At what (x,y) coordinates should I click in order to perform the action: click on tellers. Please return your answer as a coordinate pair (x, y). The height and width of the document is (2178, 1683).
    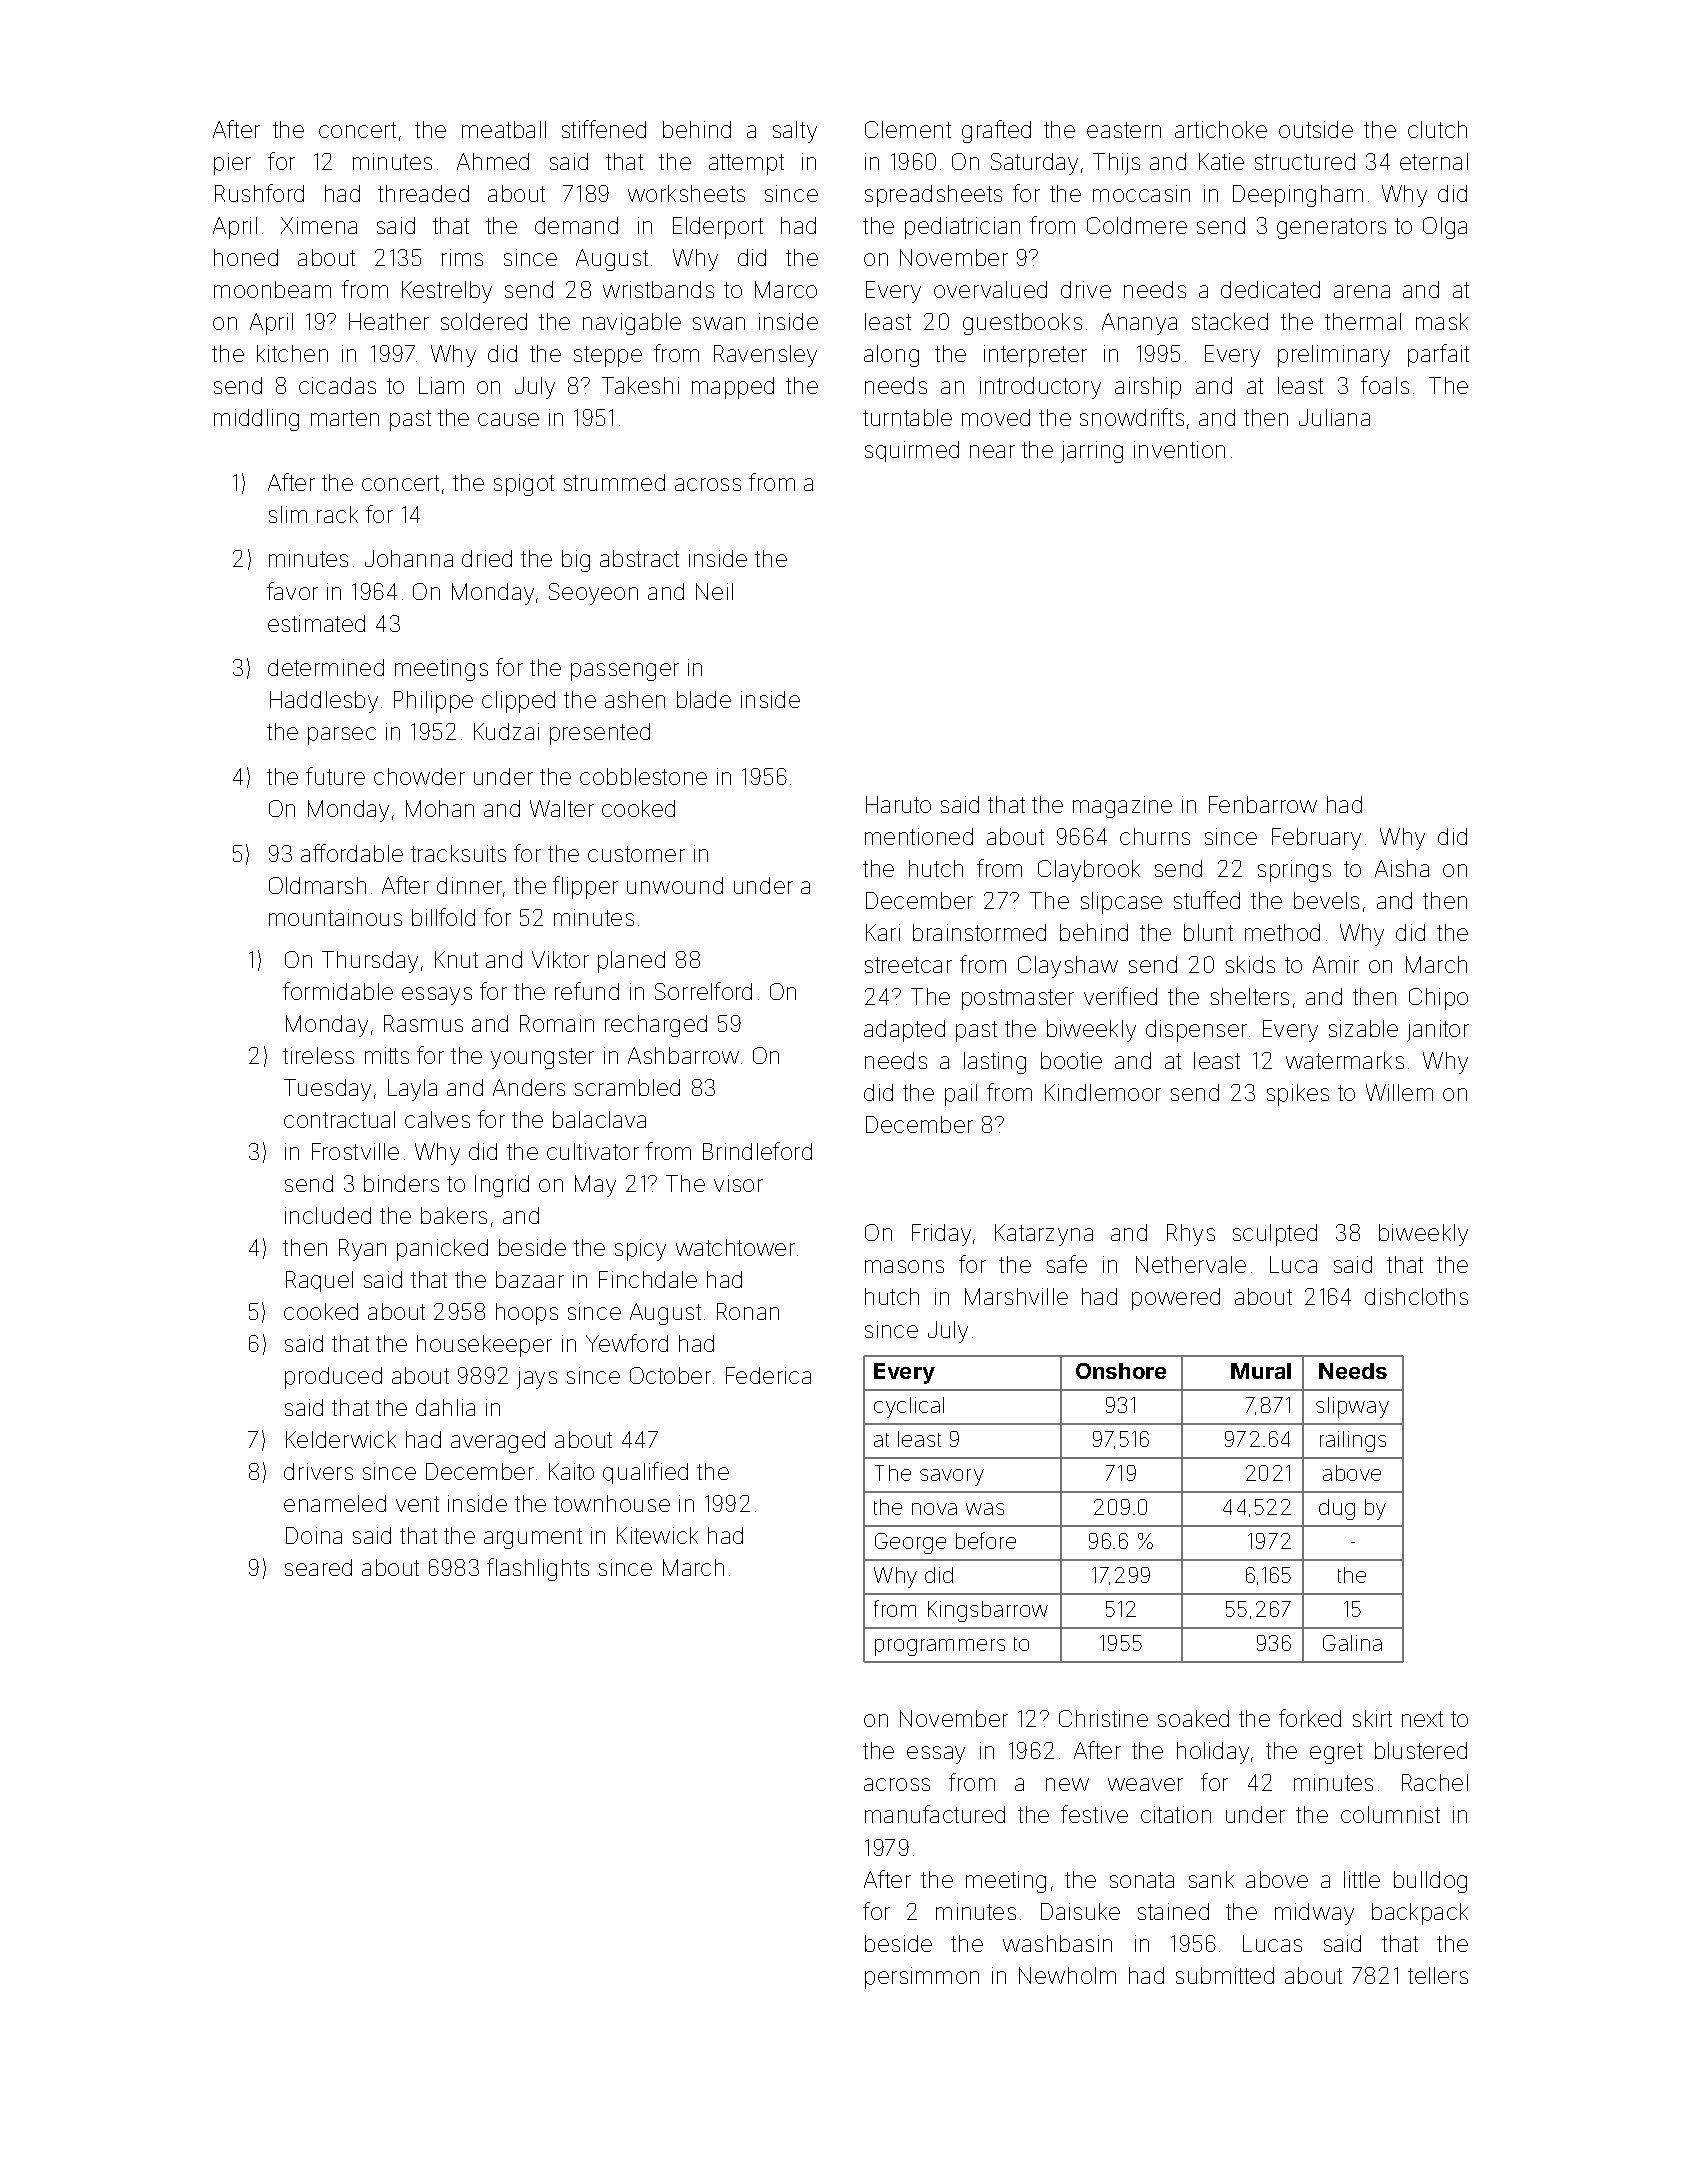
    Looking at the image, I should click on (1438, 1975).
